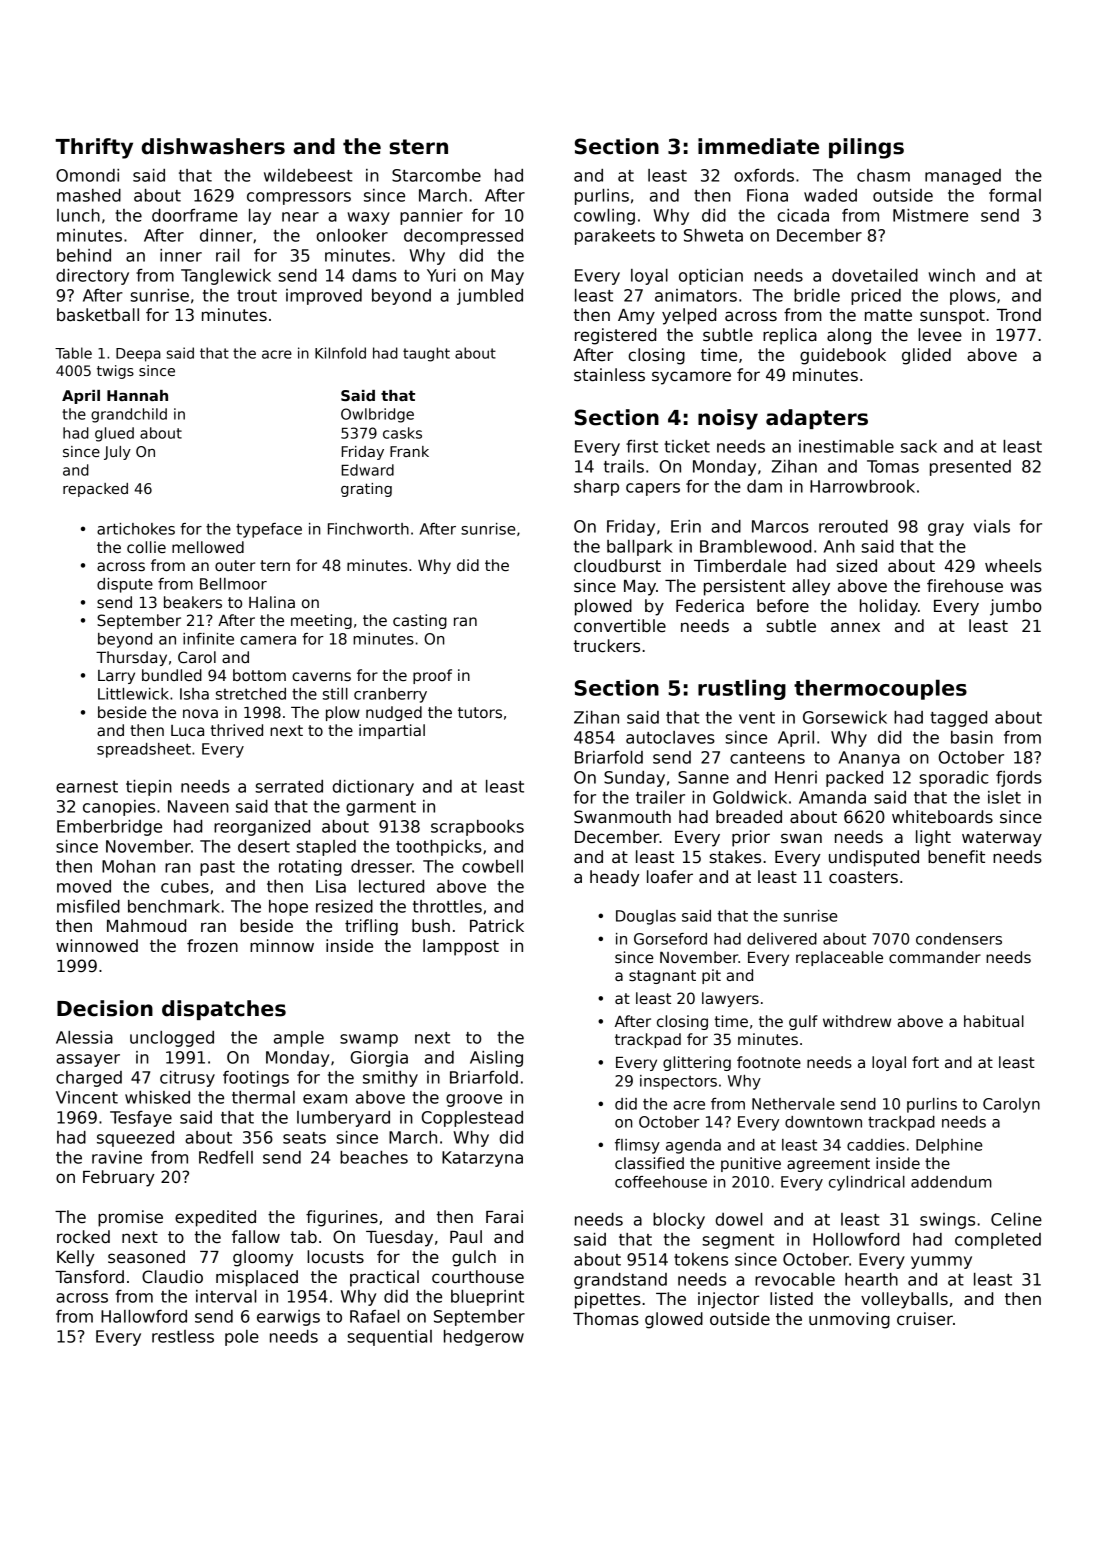 This page has width=1098, height=1553. I want to click on sequential, so click(389, 1338).
